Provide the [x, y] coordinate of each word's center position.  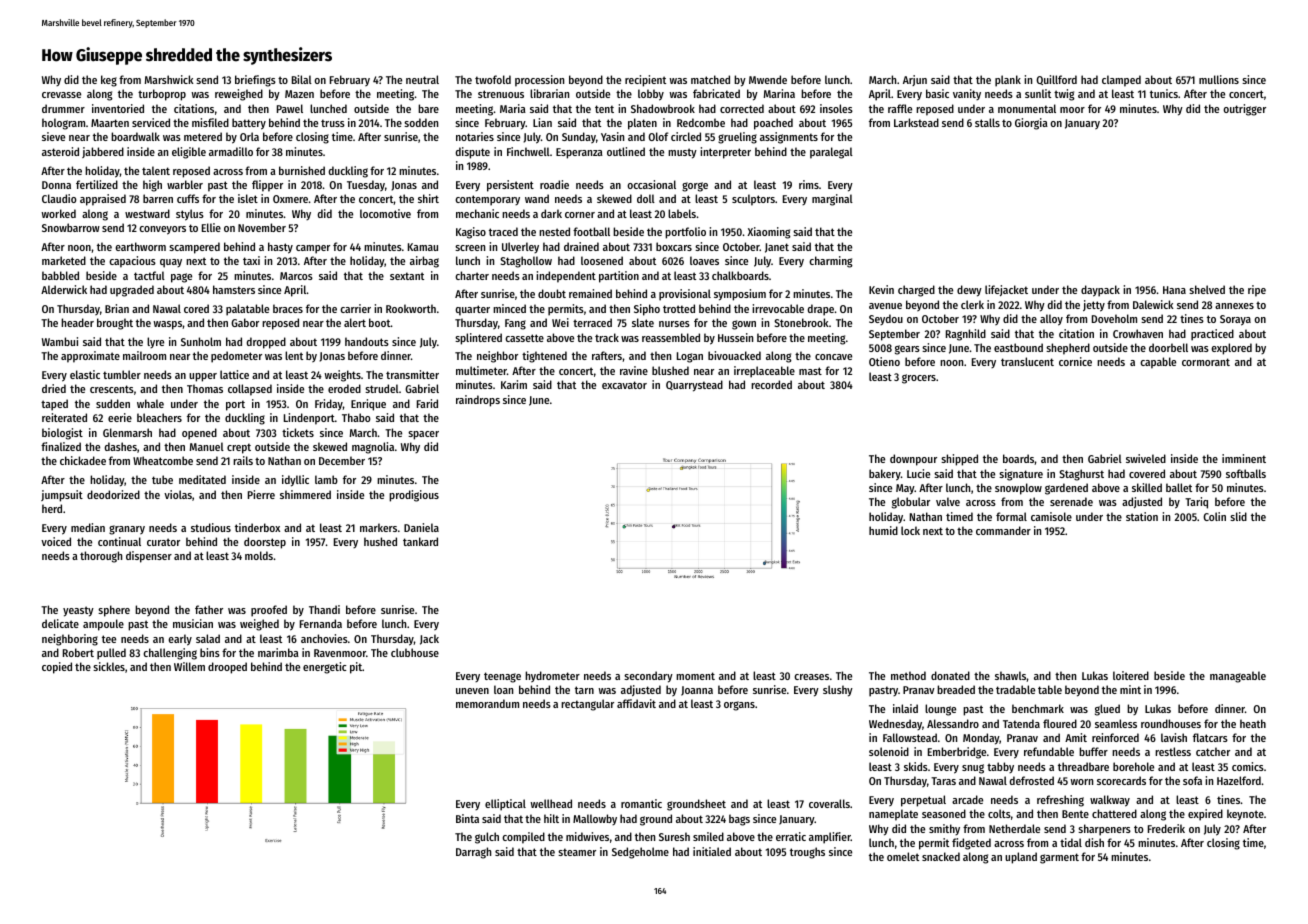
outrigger [1244, 110]
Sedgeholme [640, 853]
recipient [645, 81]
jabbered [103, 152]
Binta [467, 818]
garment [1059, 858]
